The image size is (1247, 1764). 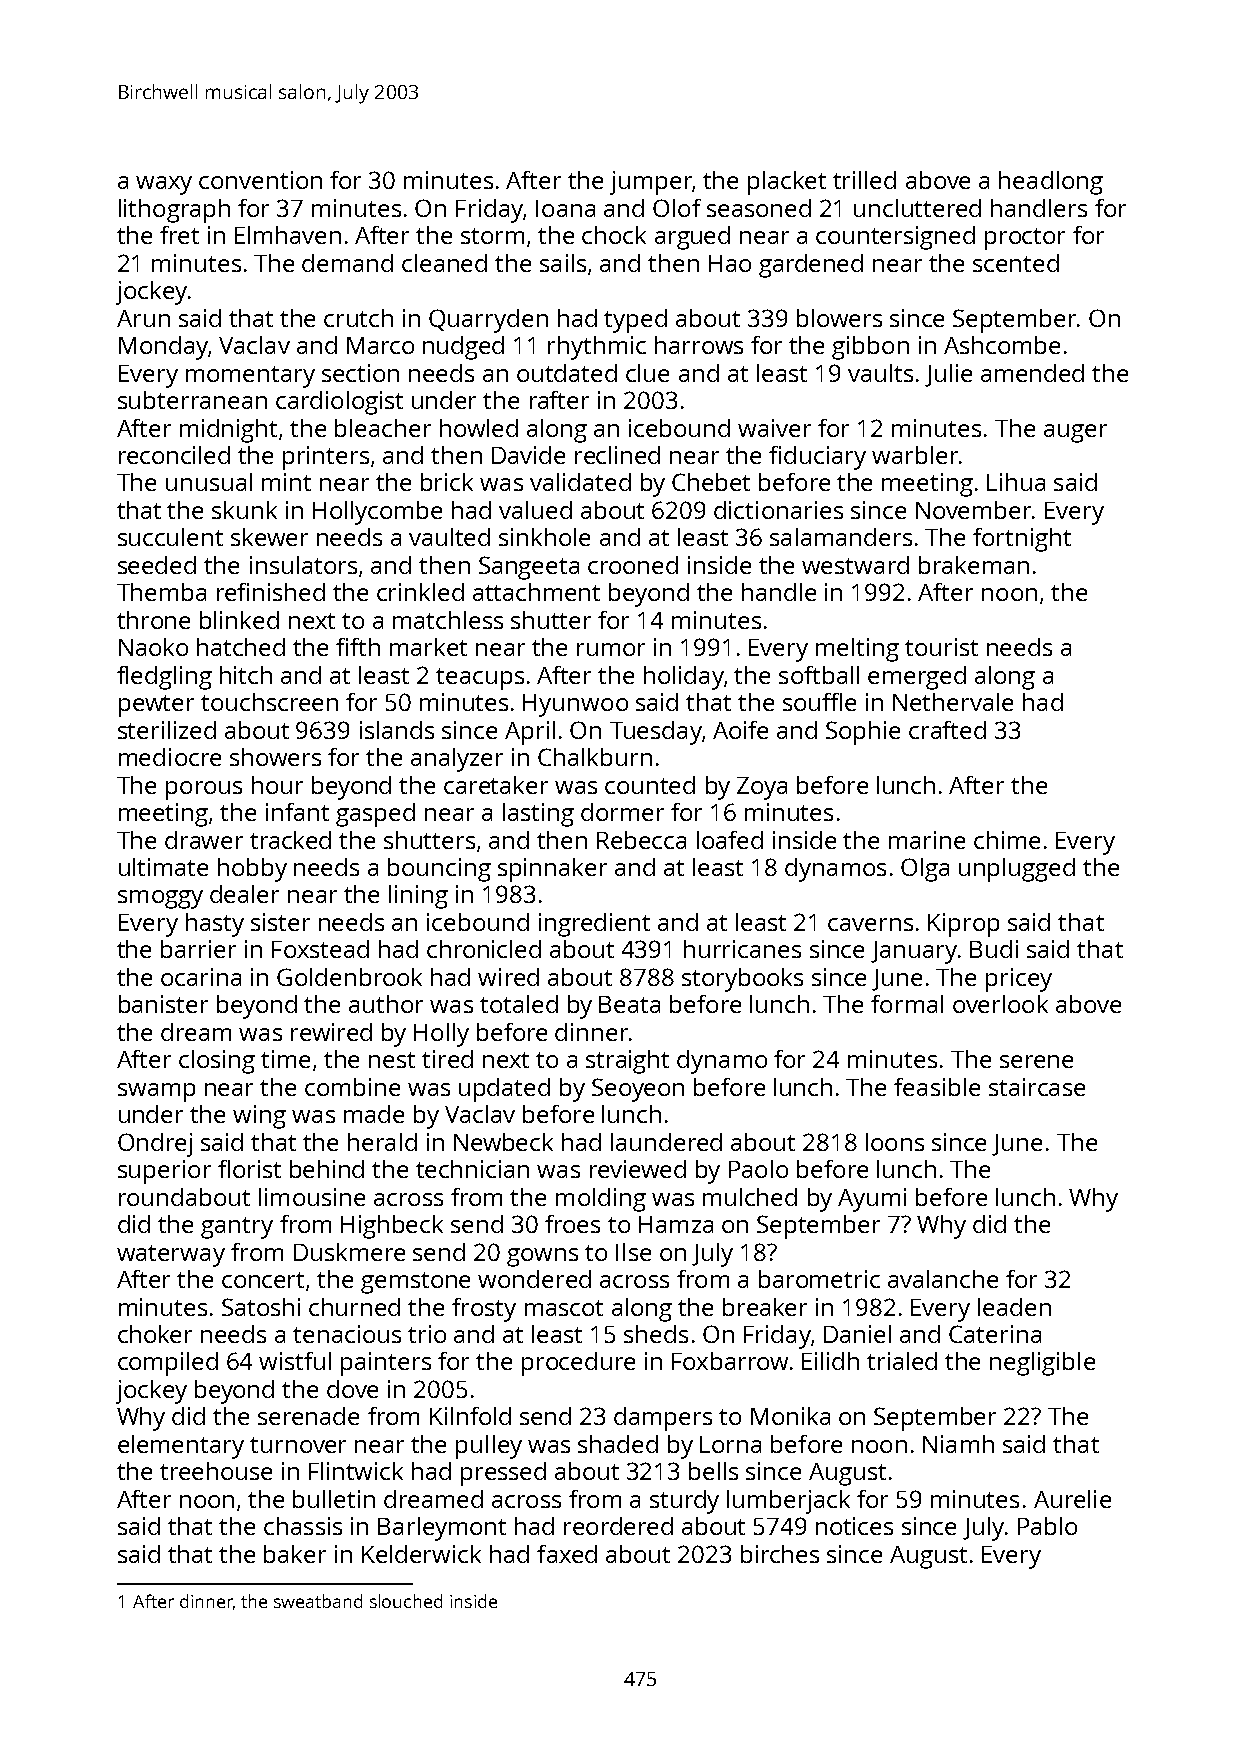 I want to click on fortnight, so click(x=1022, y=540).
